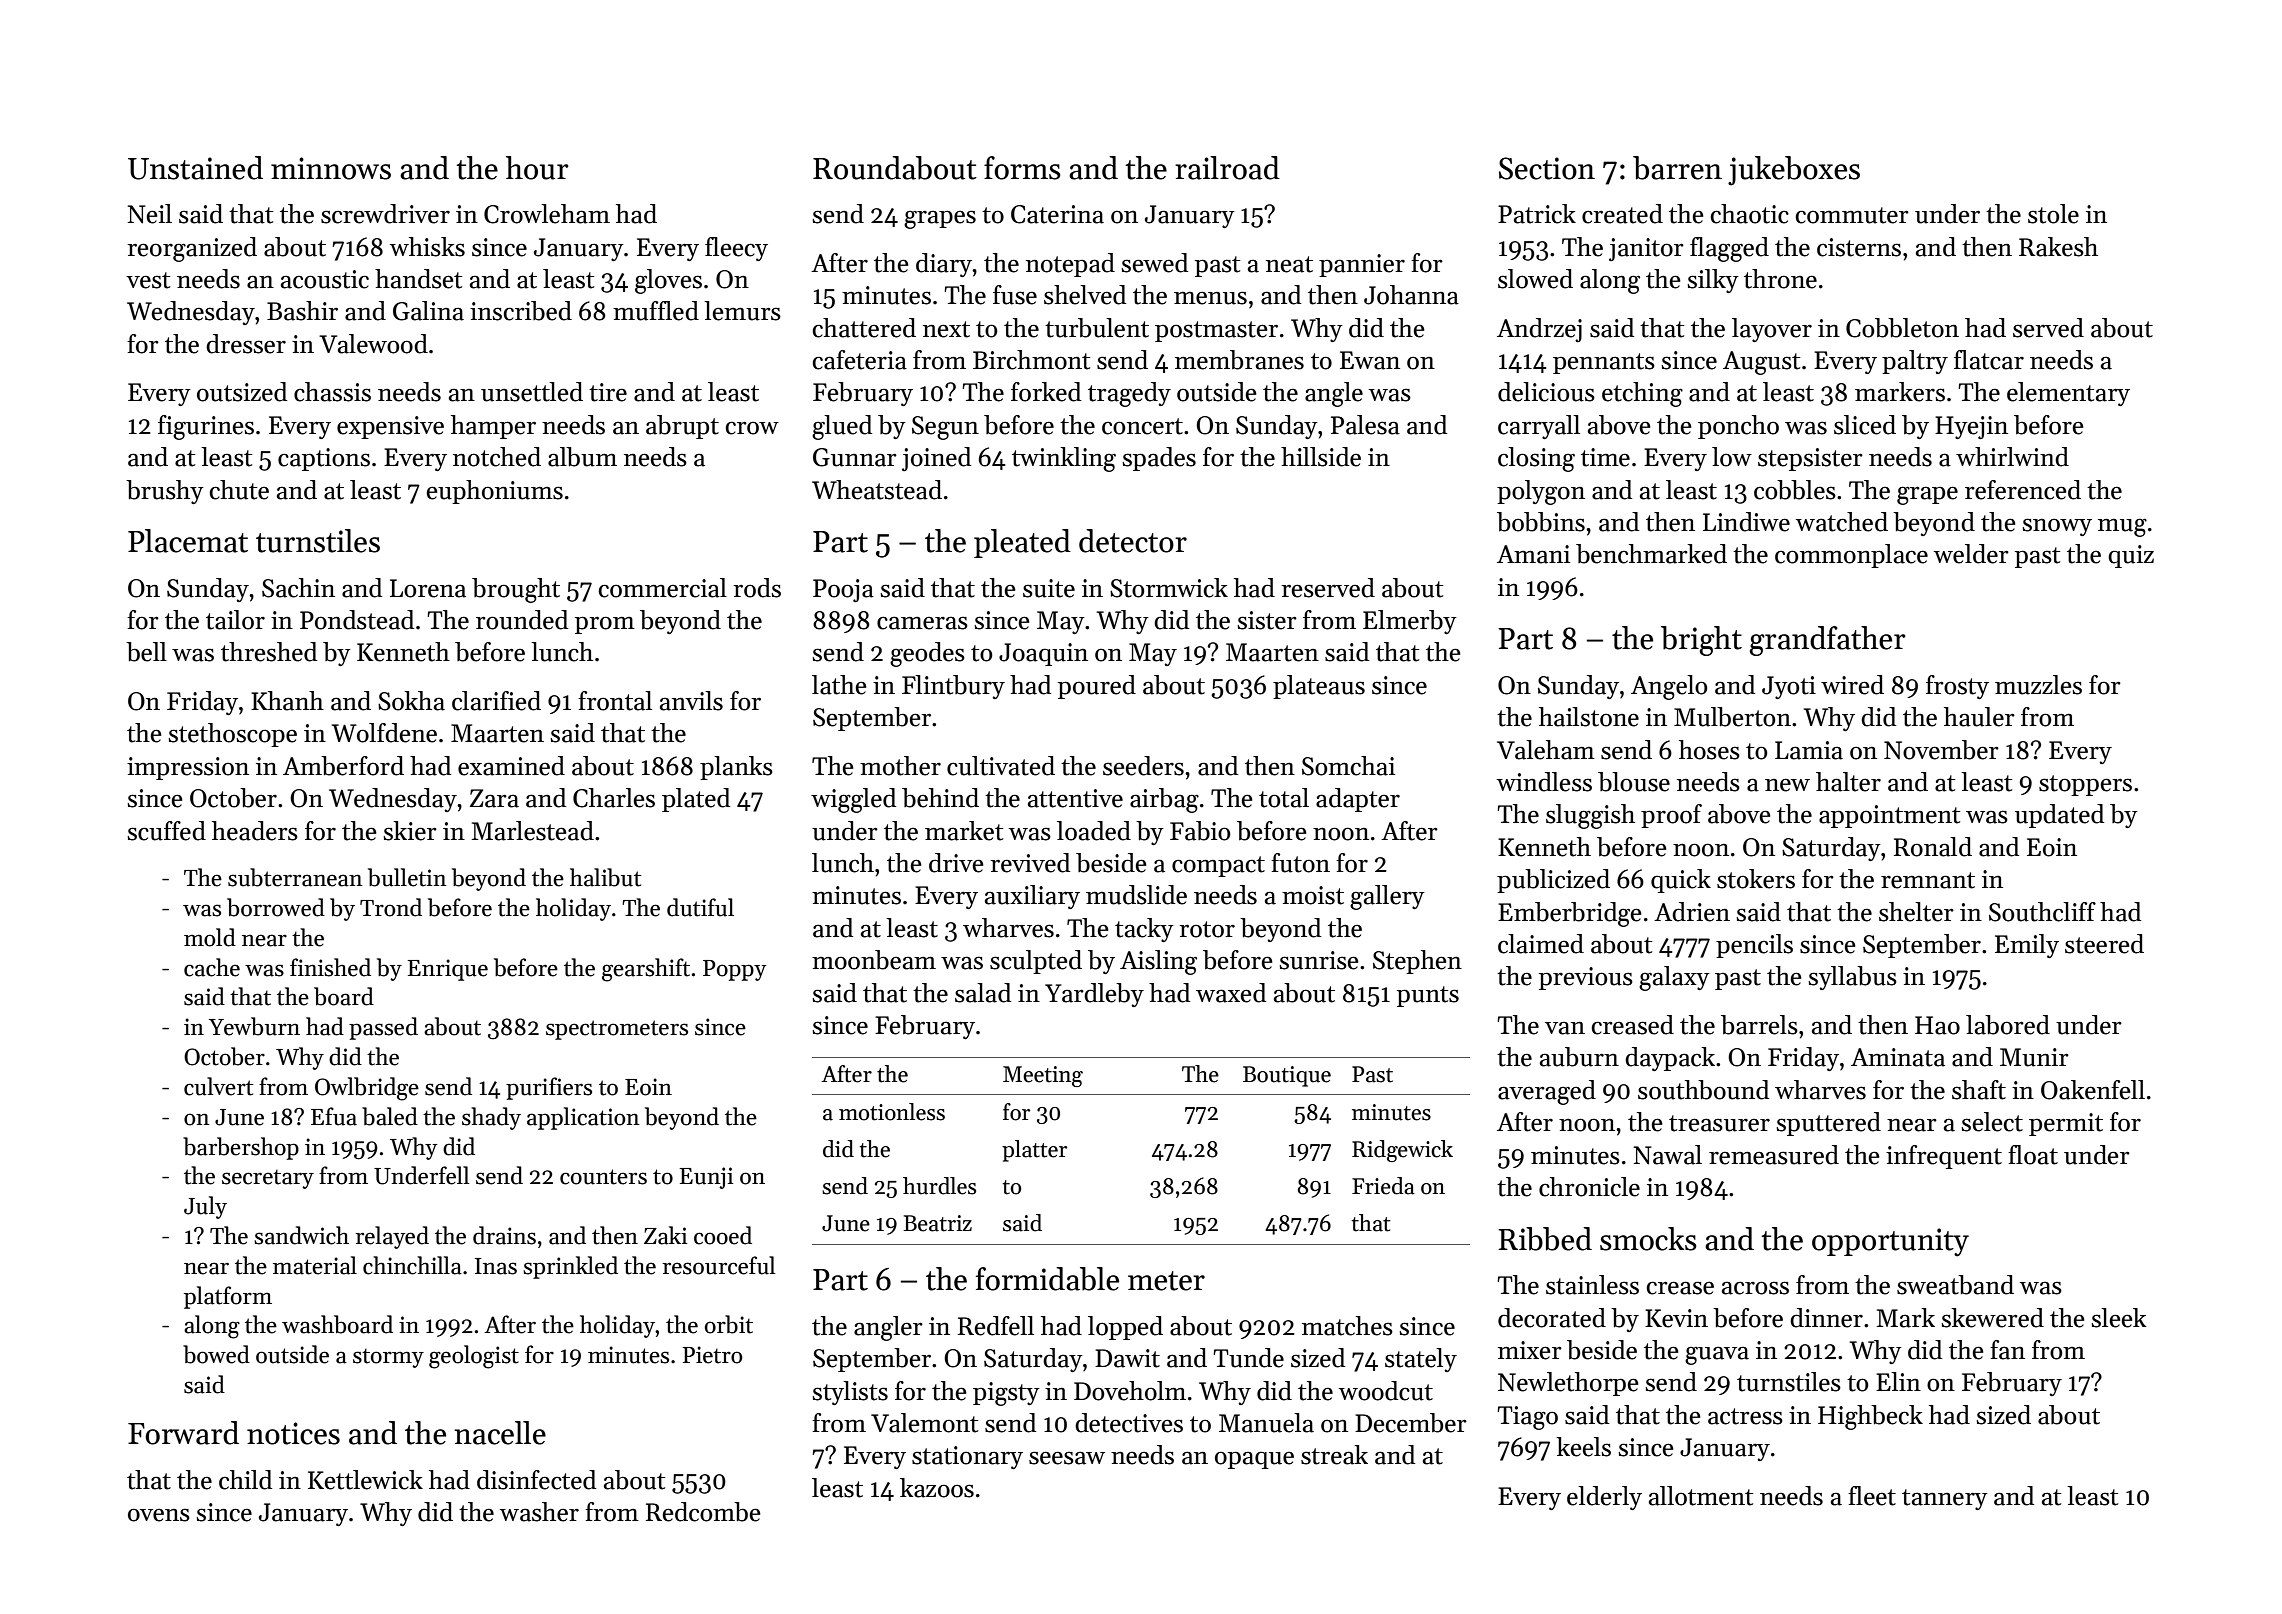 The width and height of the image is (2282, 1614). Describe the element at coordinates (183, 1433) in the image. I see `Forward` at that location.
